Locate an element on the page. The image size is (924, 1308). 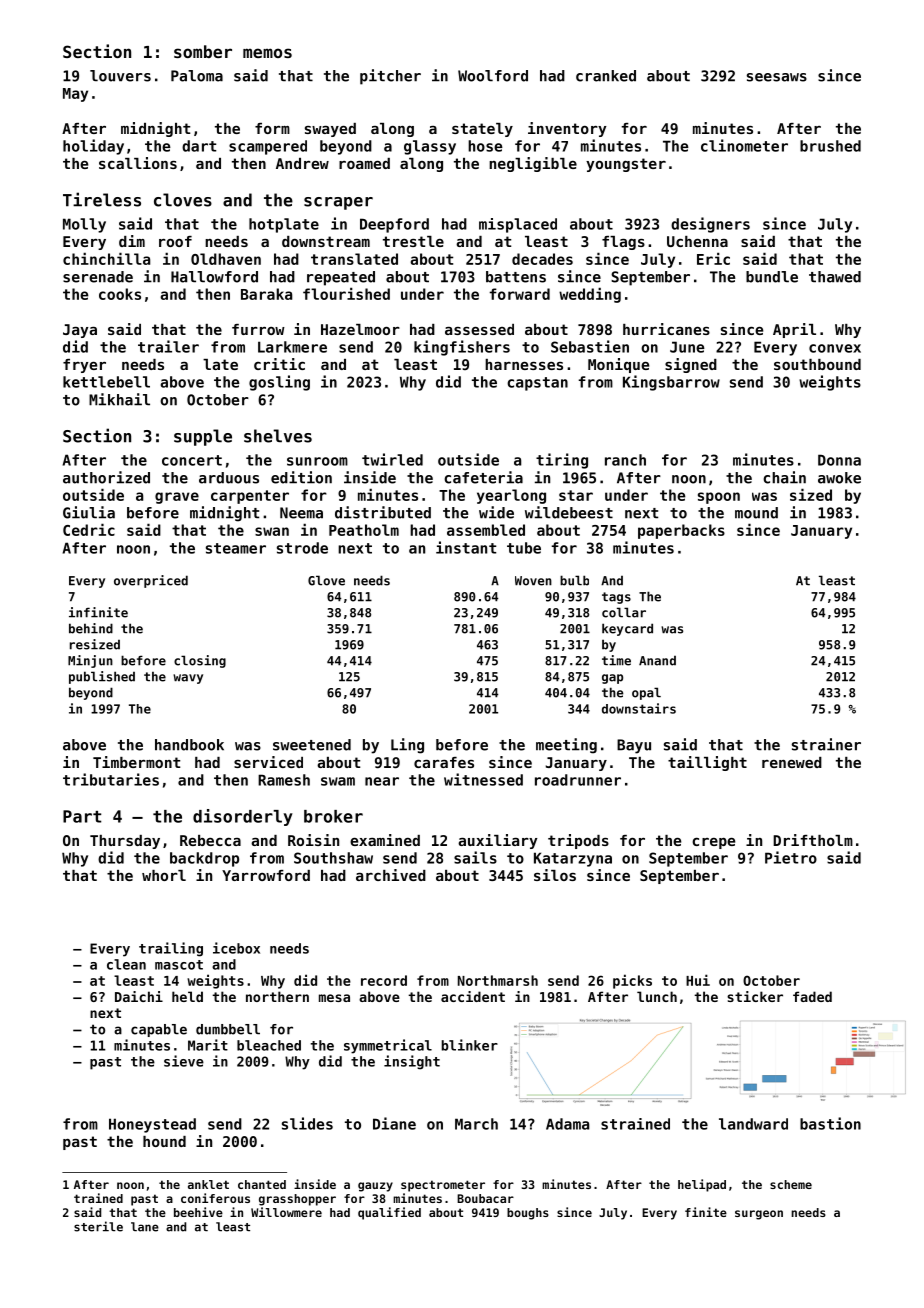
cranked is located at coordinates (606, 76).
